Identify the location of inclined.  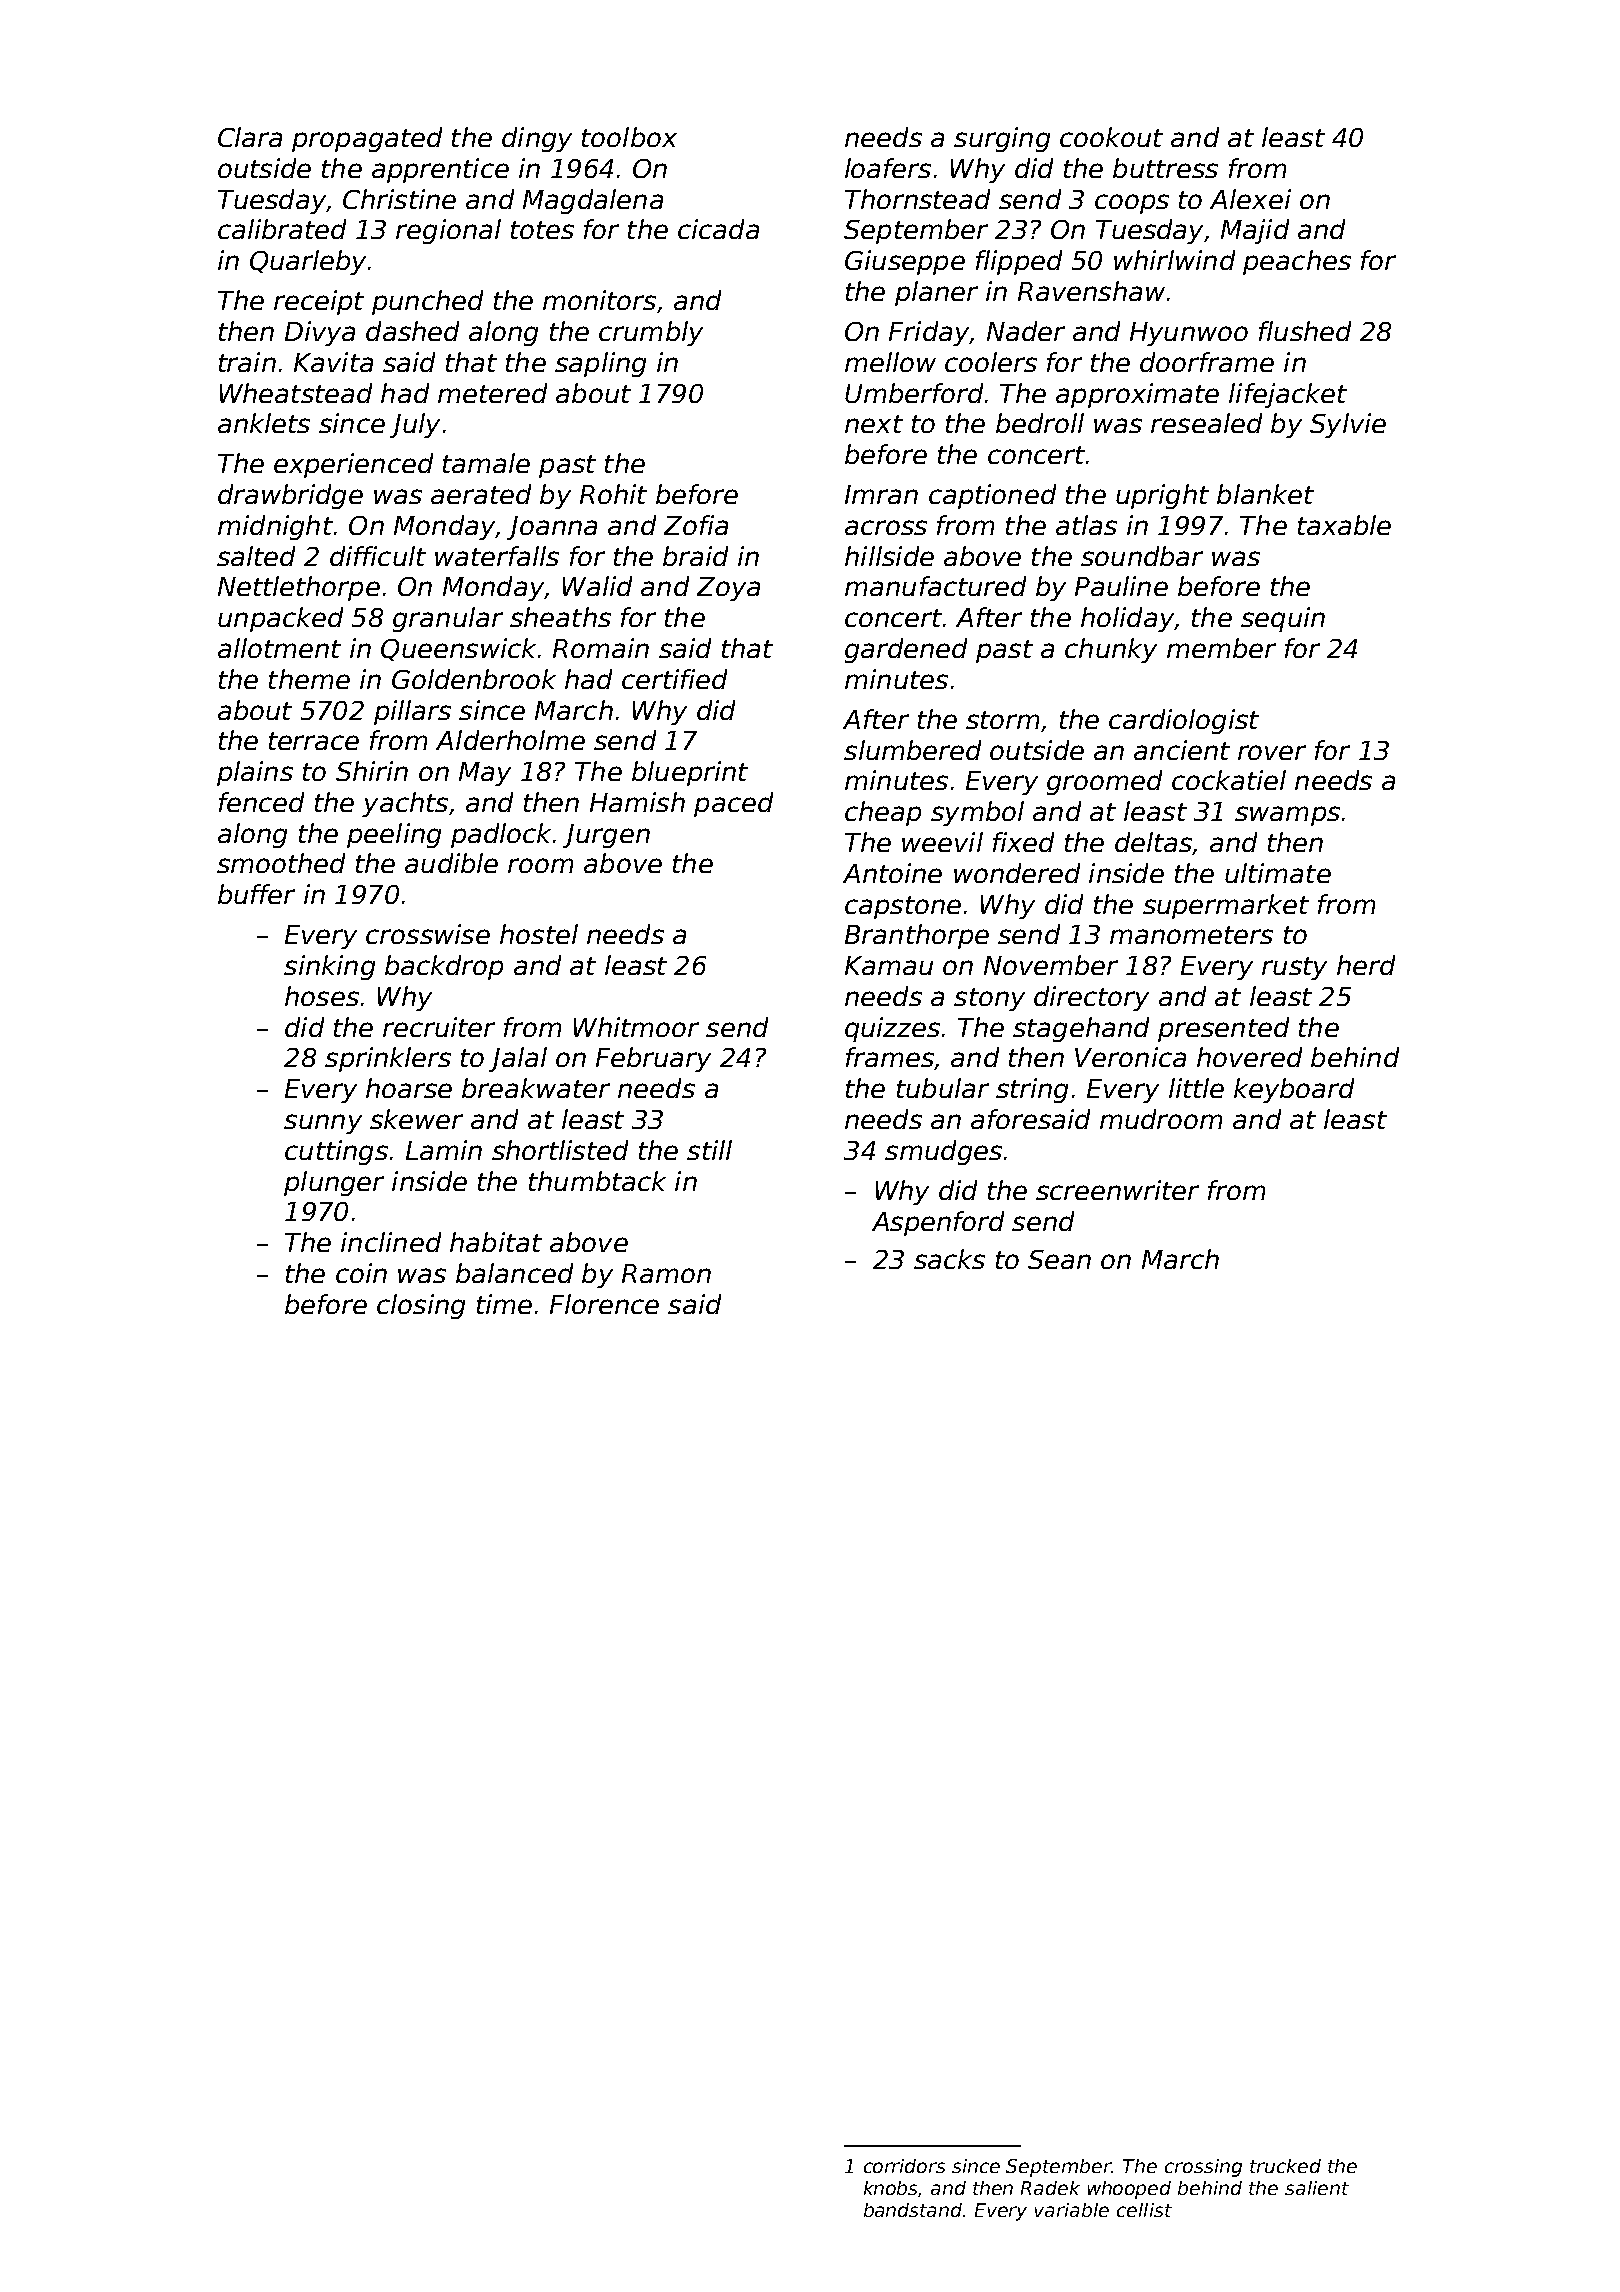
(391, 1242).
